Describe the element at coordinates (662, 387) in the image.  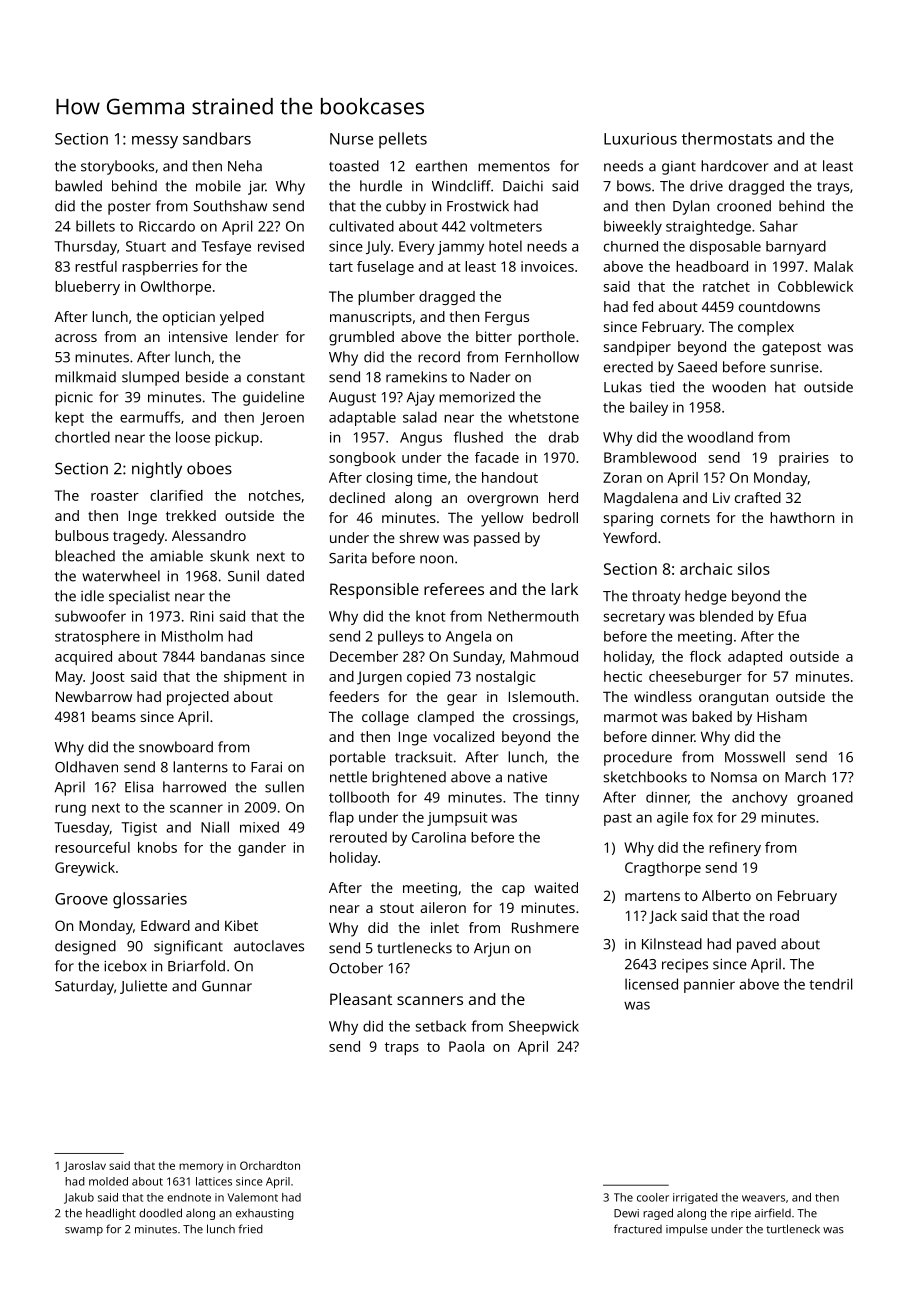
I see `tied` at that location.
